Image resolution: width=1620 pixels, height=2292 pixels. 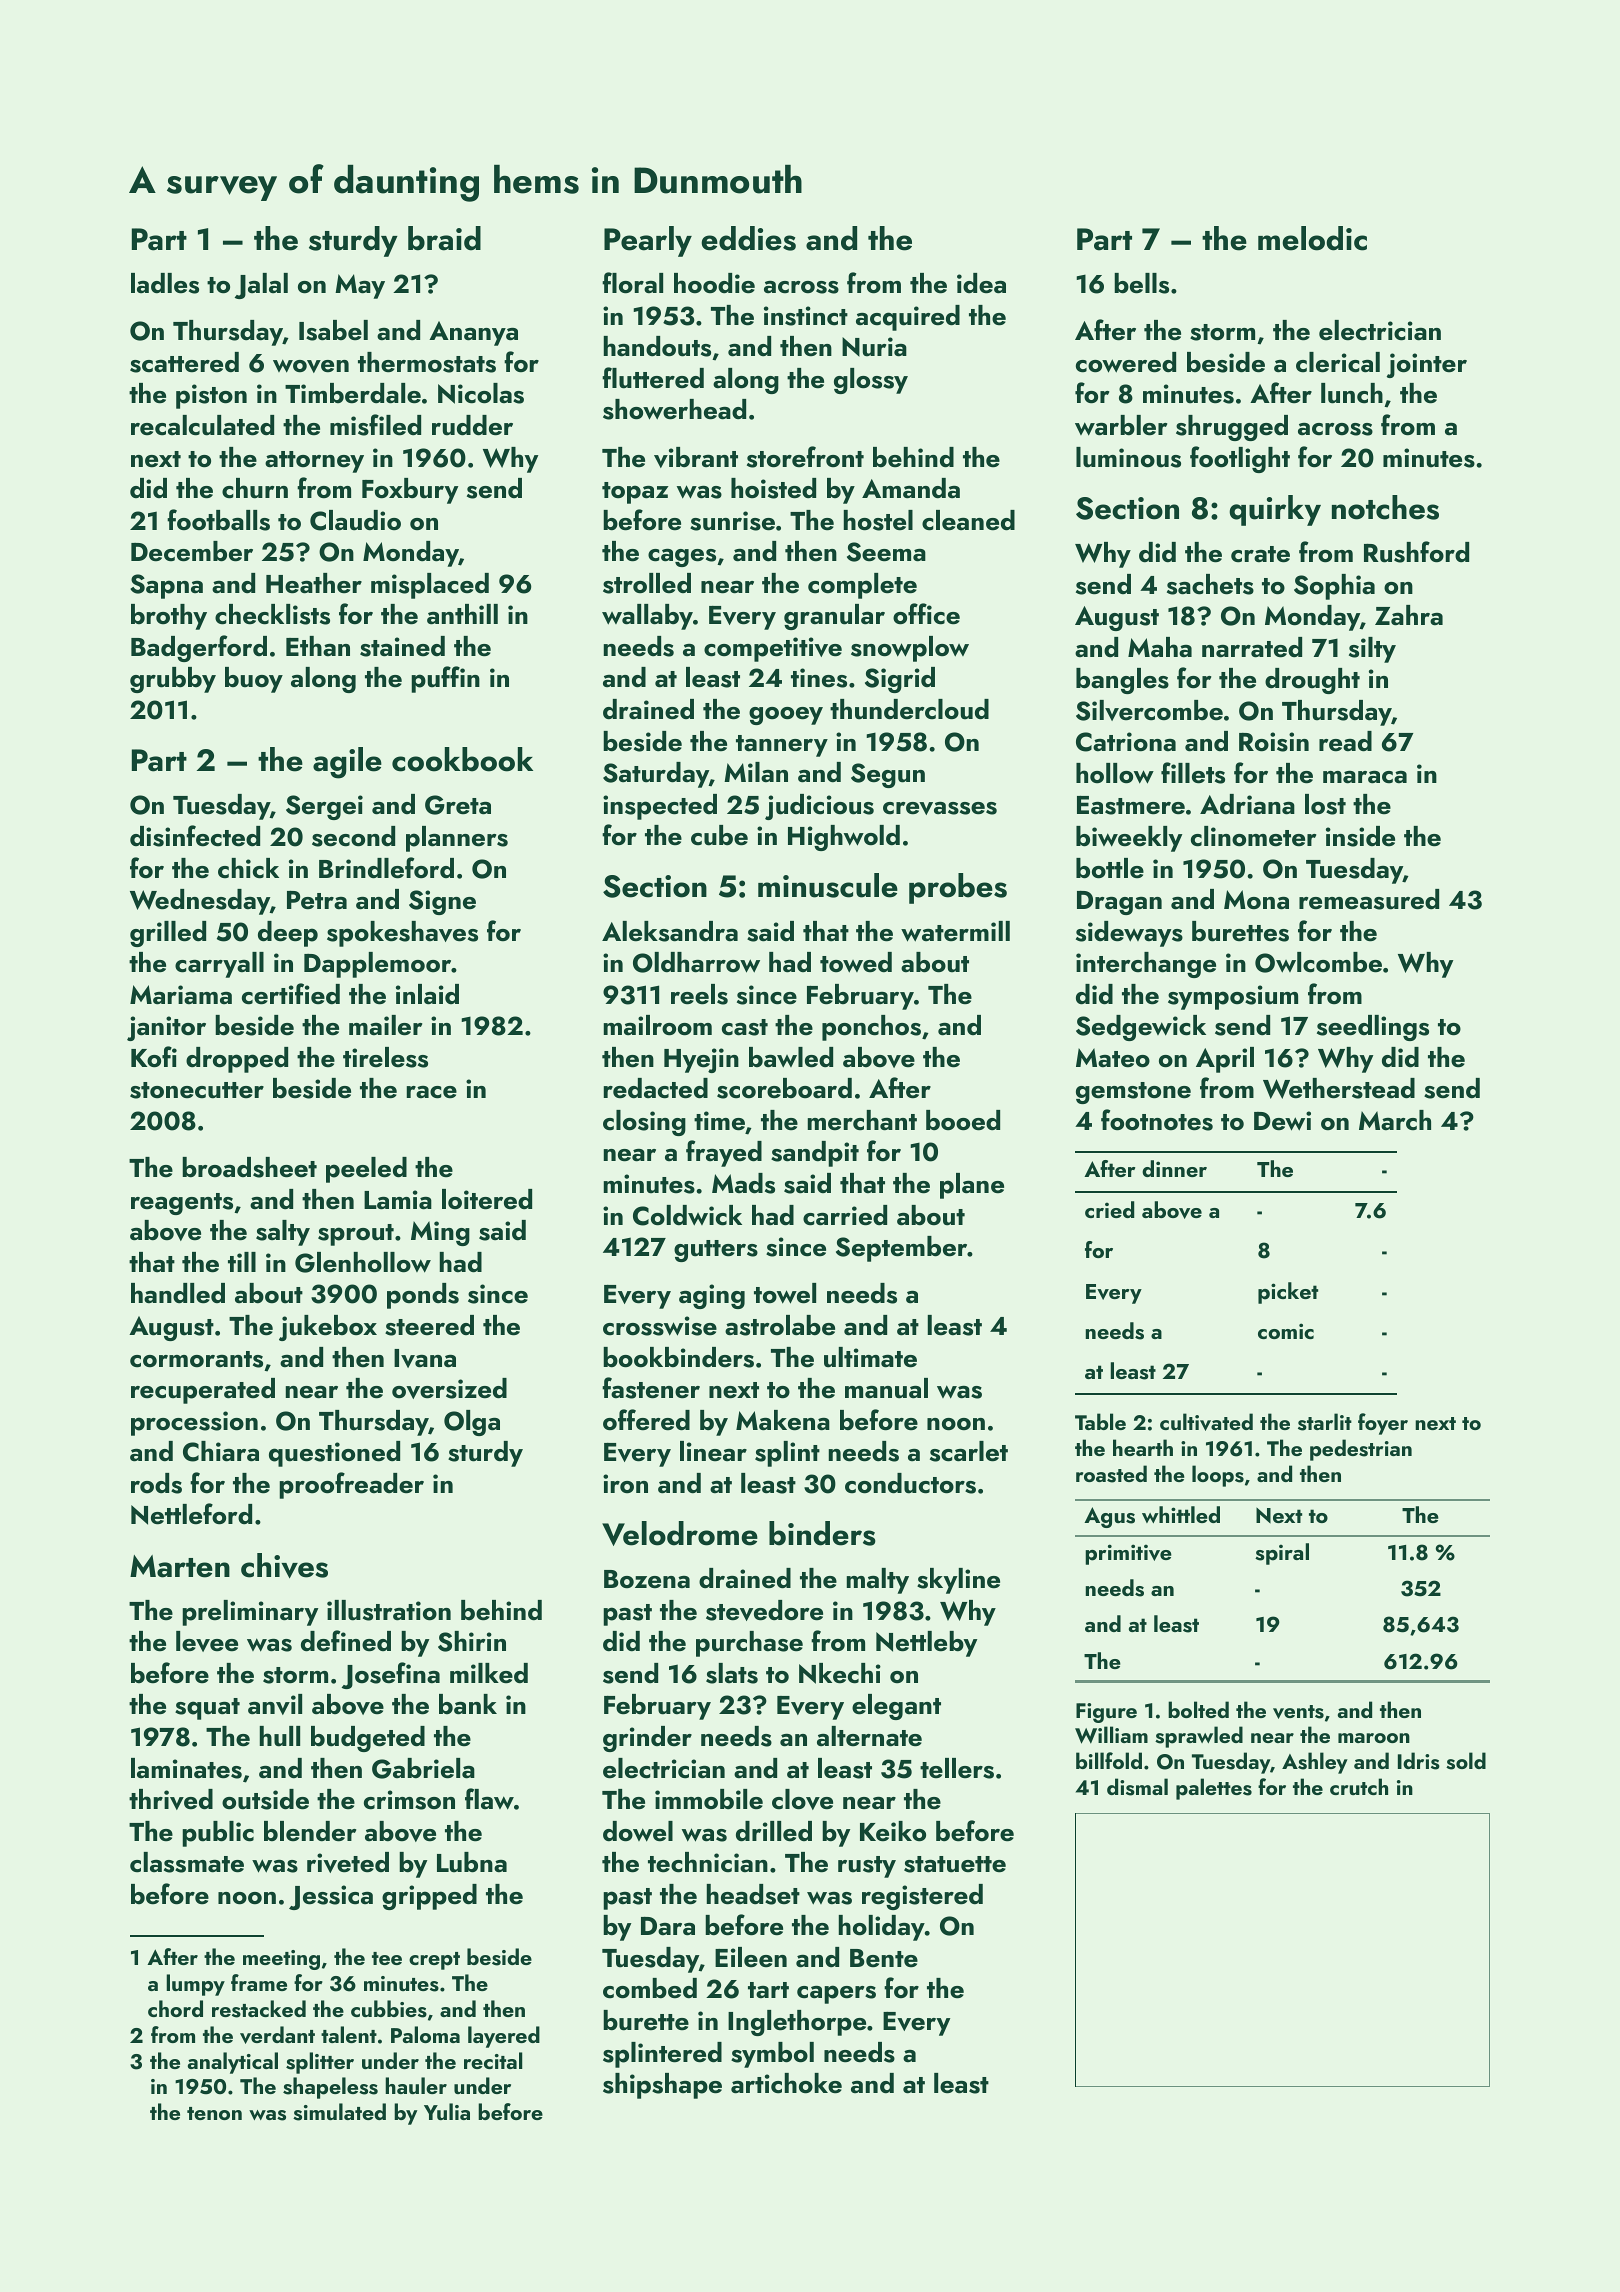 What do you see at coordinates (1427, 365) in the screenshot?
I see `jointer` at bounding box center [1427, 365].
